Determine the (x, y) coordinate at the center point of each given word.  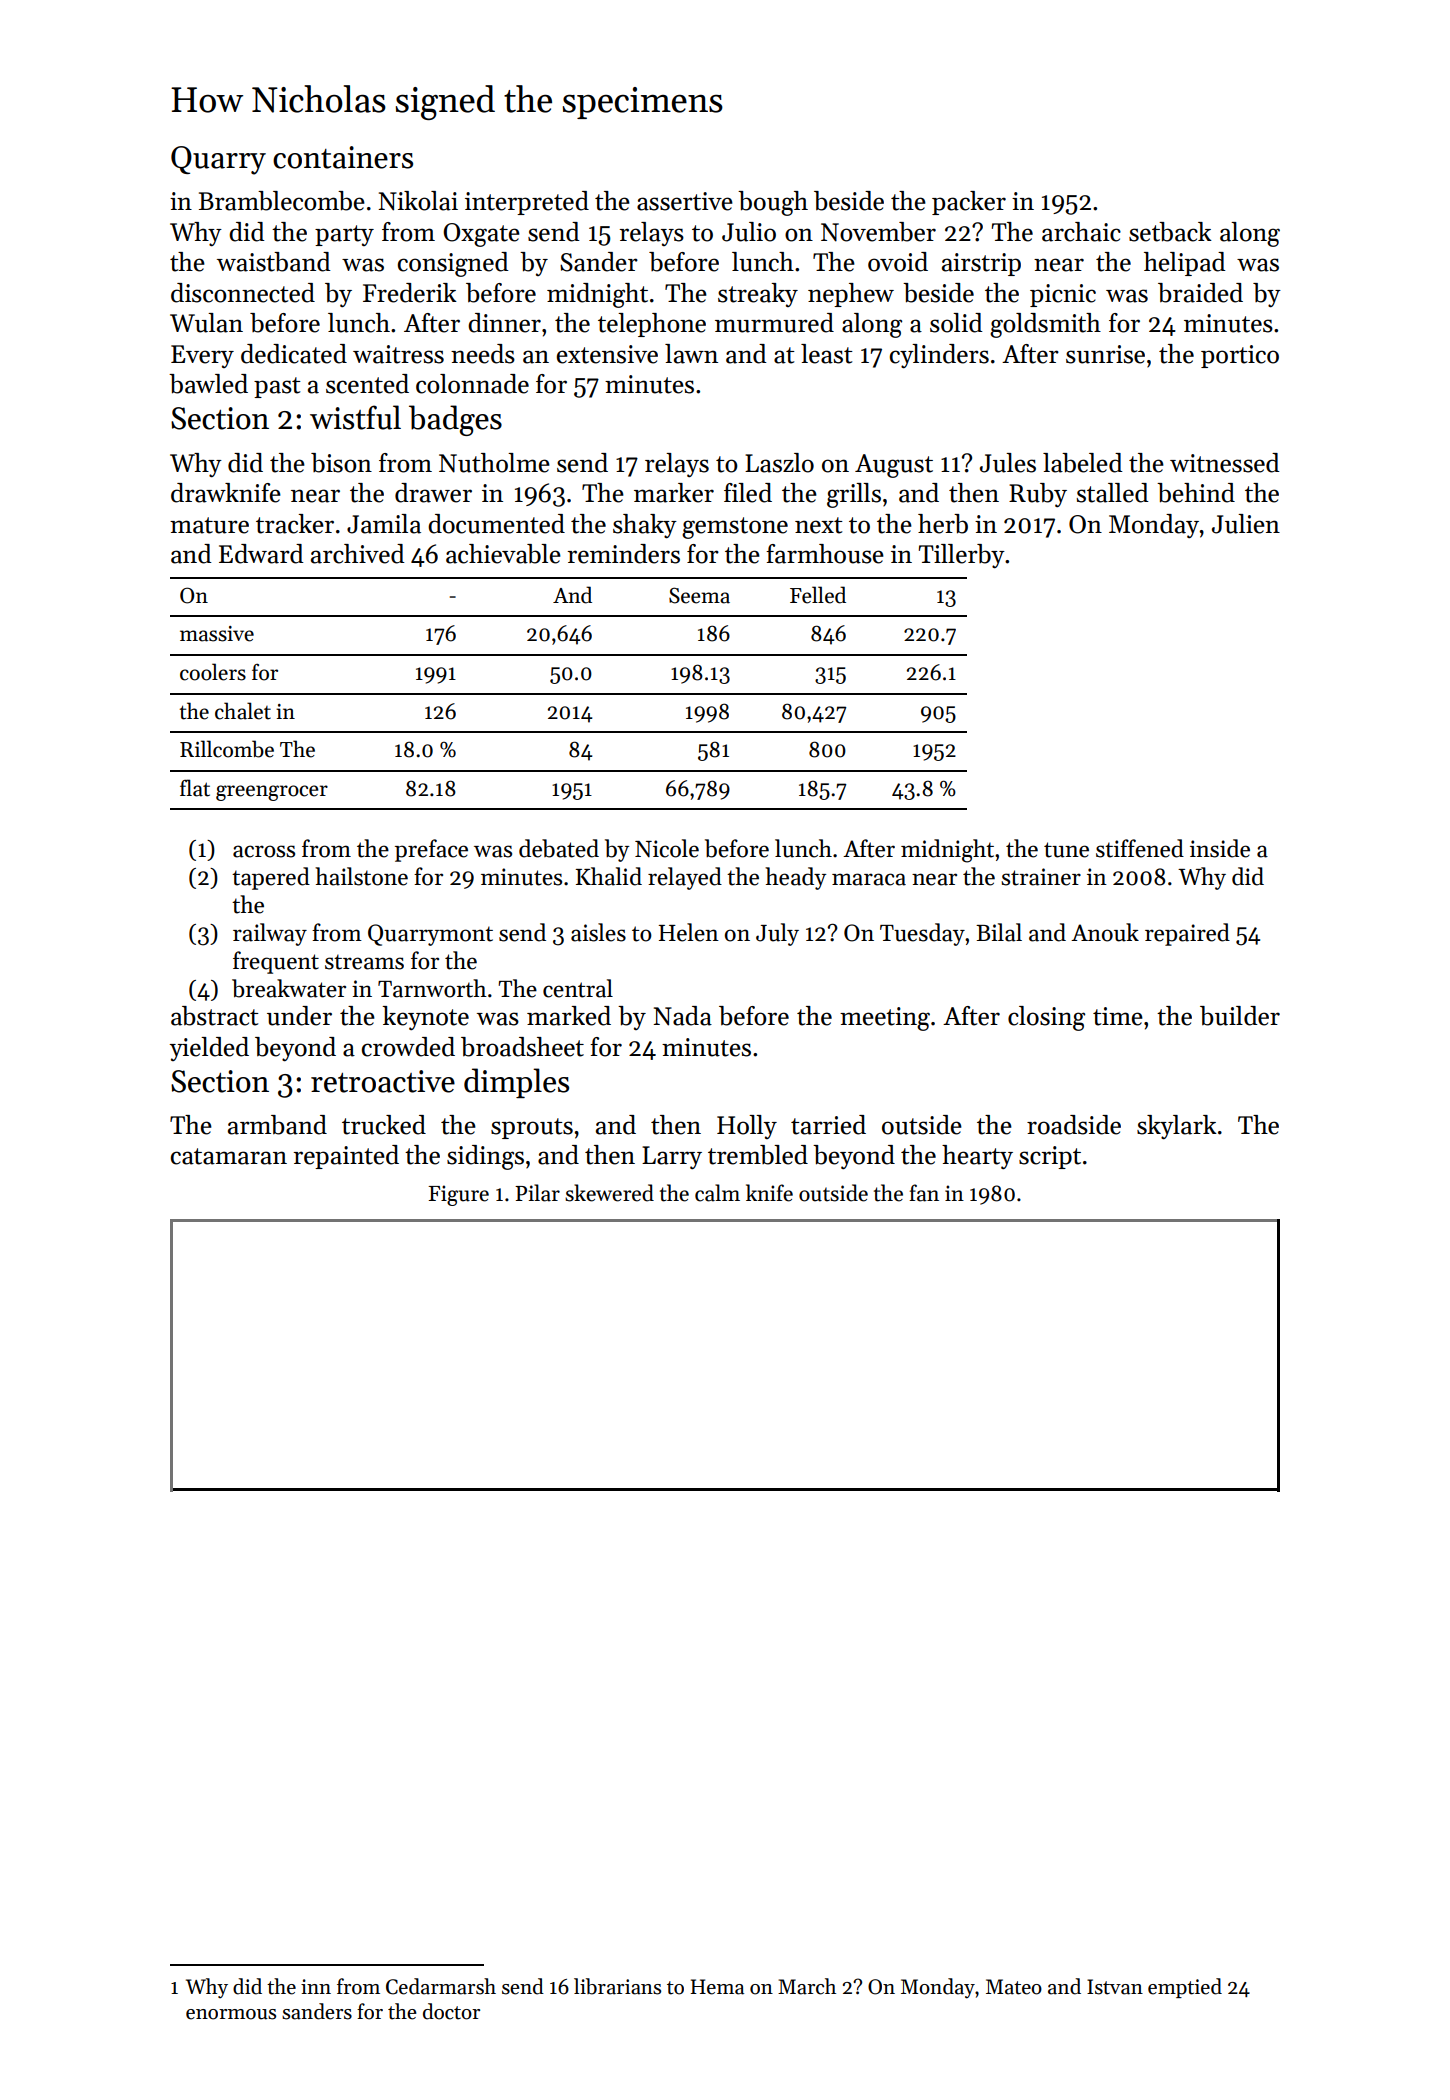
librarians (617, 1986)
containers (343, 157)
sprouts (532, 1128)
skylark (1177, 1127)
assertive (685, 201)
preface (431, 850)
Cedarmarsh (441, 1986)
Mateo (1014, 1987)
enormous (231, 2014)
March (807, 1986)
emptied (1185, 1988)
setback (1170, 232)
